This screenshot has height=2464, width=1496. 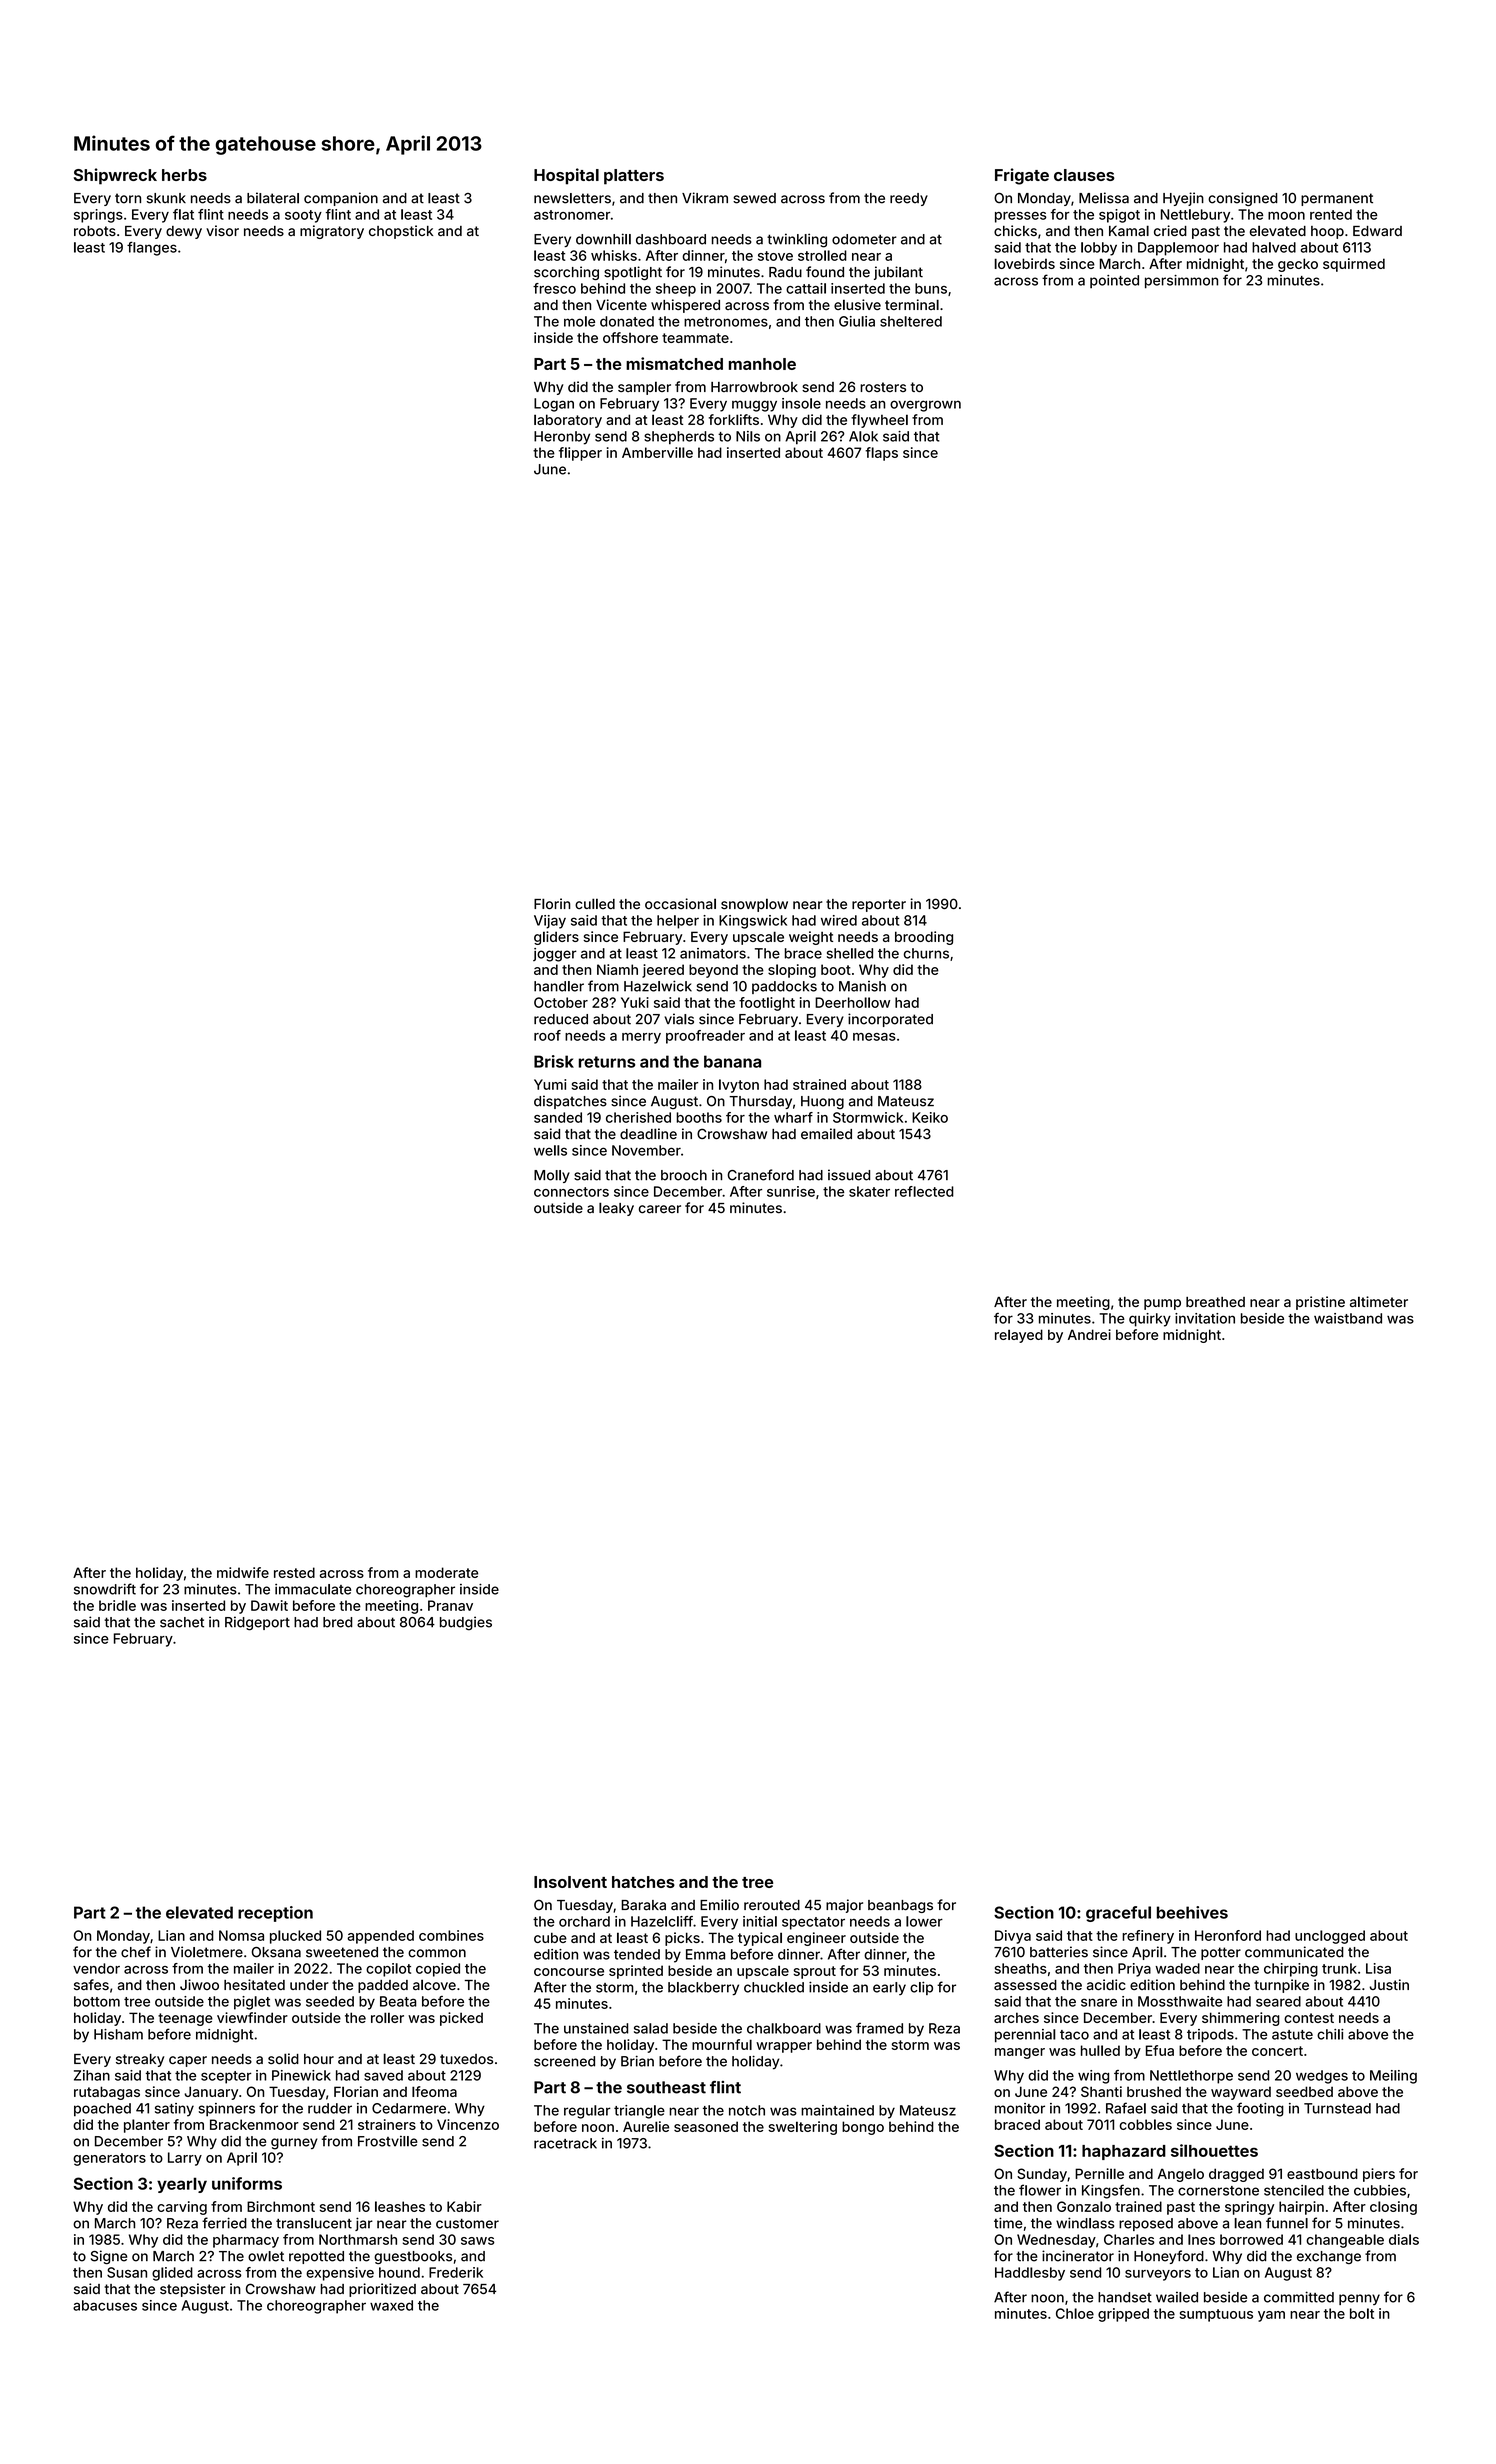 I want to click on yam, so click(x=1271, y=2316).
